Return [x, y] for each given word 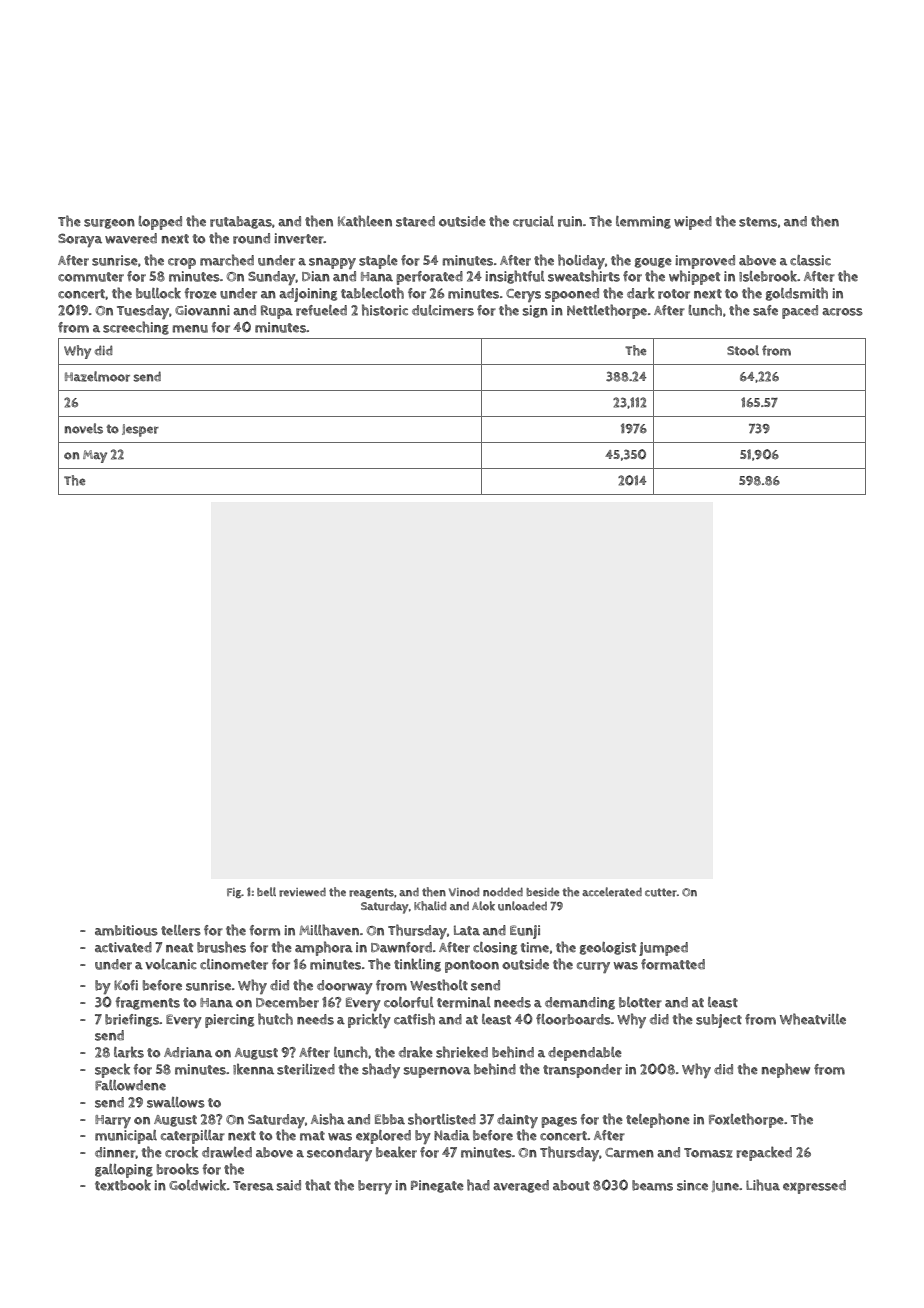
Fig [234, 893]
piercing [229, 1021]
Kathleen [365, 221]
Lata [467, 930]
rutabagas [241, 222]
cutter [661, 892]
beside [542, 892]
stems [758, 222]
